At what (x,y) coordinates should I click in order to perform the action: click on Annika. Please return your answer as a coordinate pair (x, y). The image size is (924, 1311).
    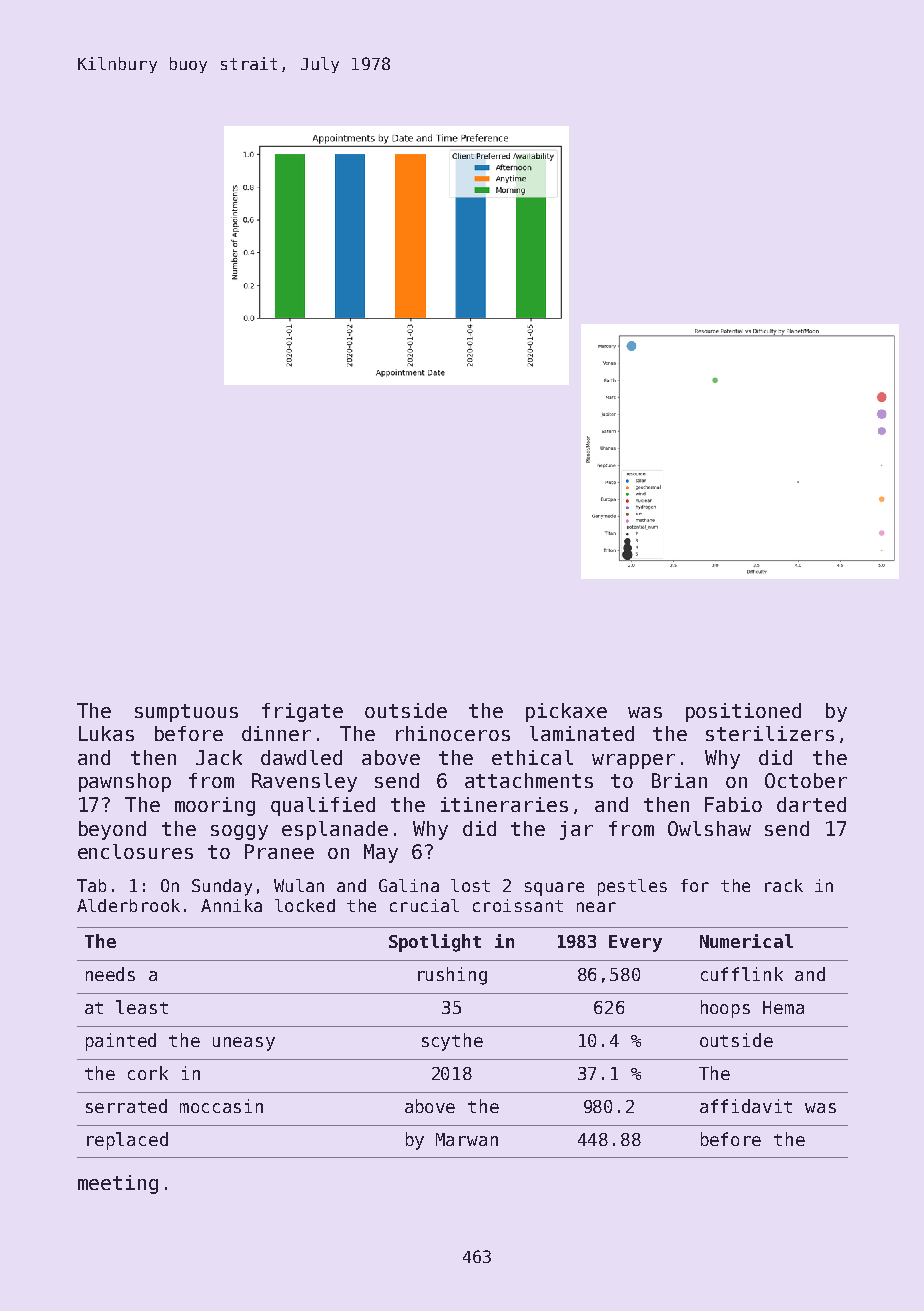
    Looking at the image, I should click on (231, 905).
